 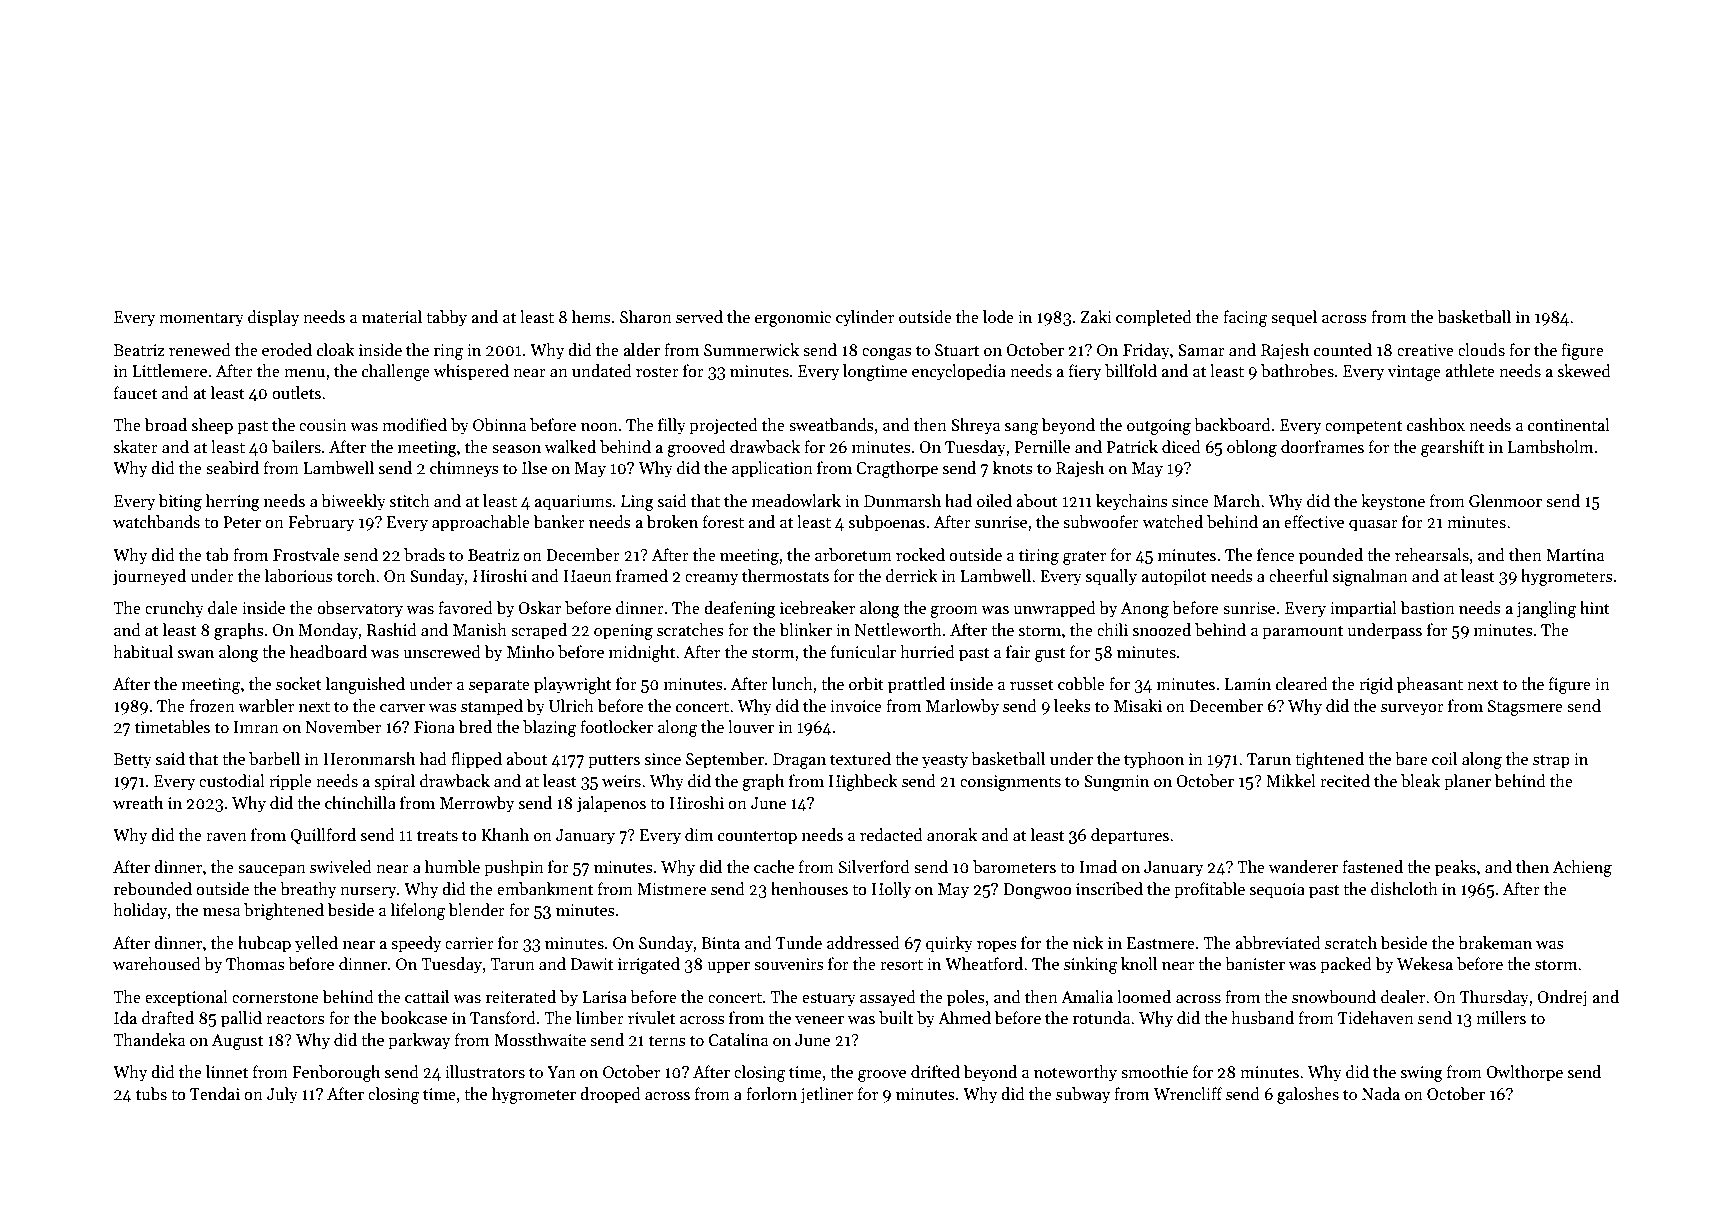 I want to click on jetliner, so click(x=826, y=1095).
